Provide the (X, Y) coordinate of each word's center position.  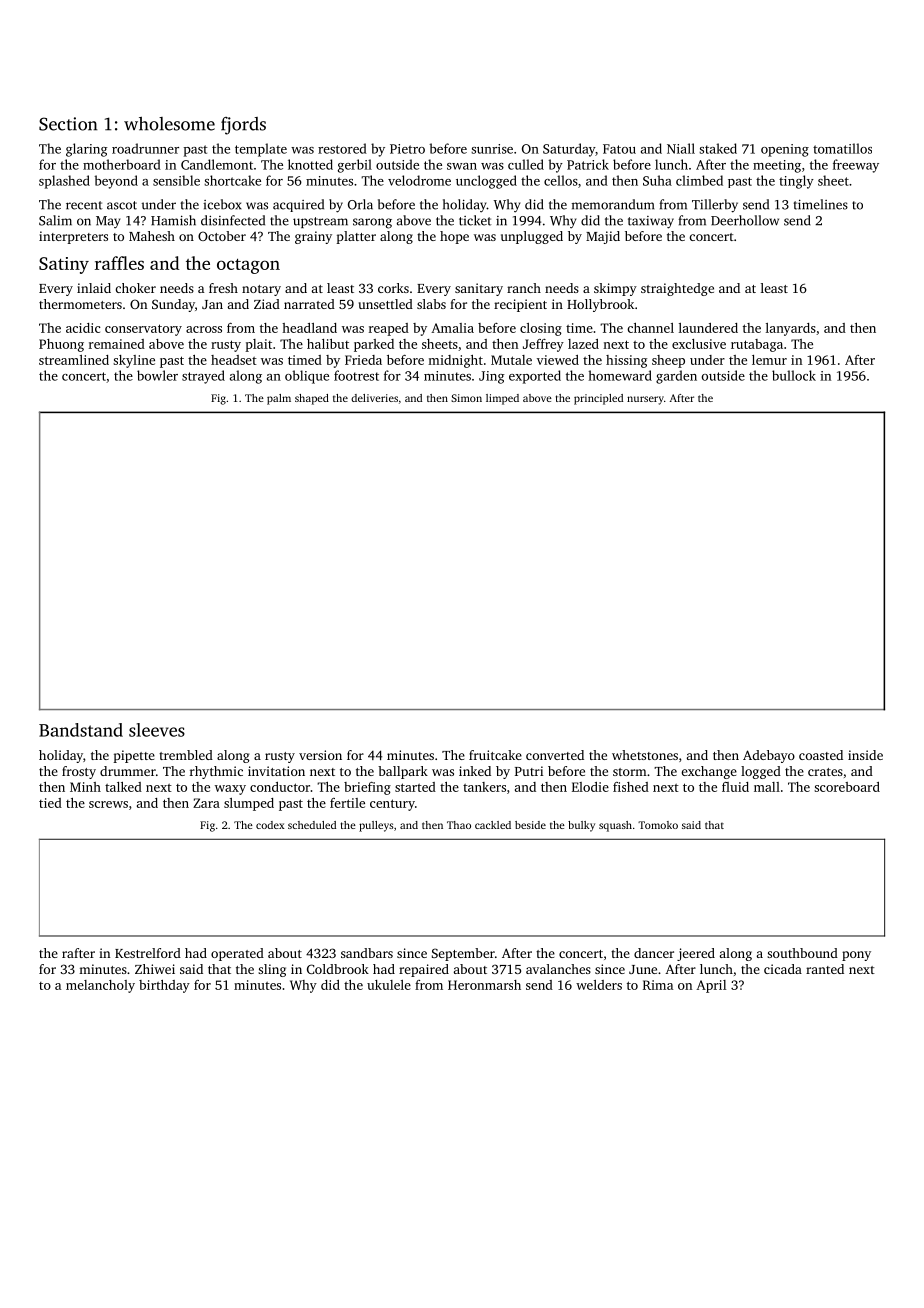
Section (68, 124)
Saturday (569, 150)
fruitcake (495, 755)
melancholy (100, 986)
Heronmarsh (484, 985)
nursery (645, 400)
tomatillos (842, 148)
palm (279, 399)
